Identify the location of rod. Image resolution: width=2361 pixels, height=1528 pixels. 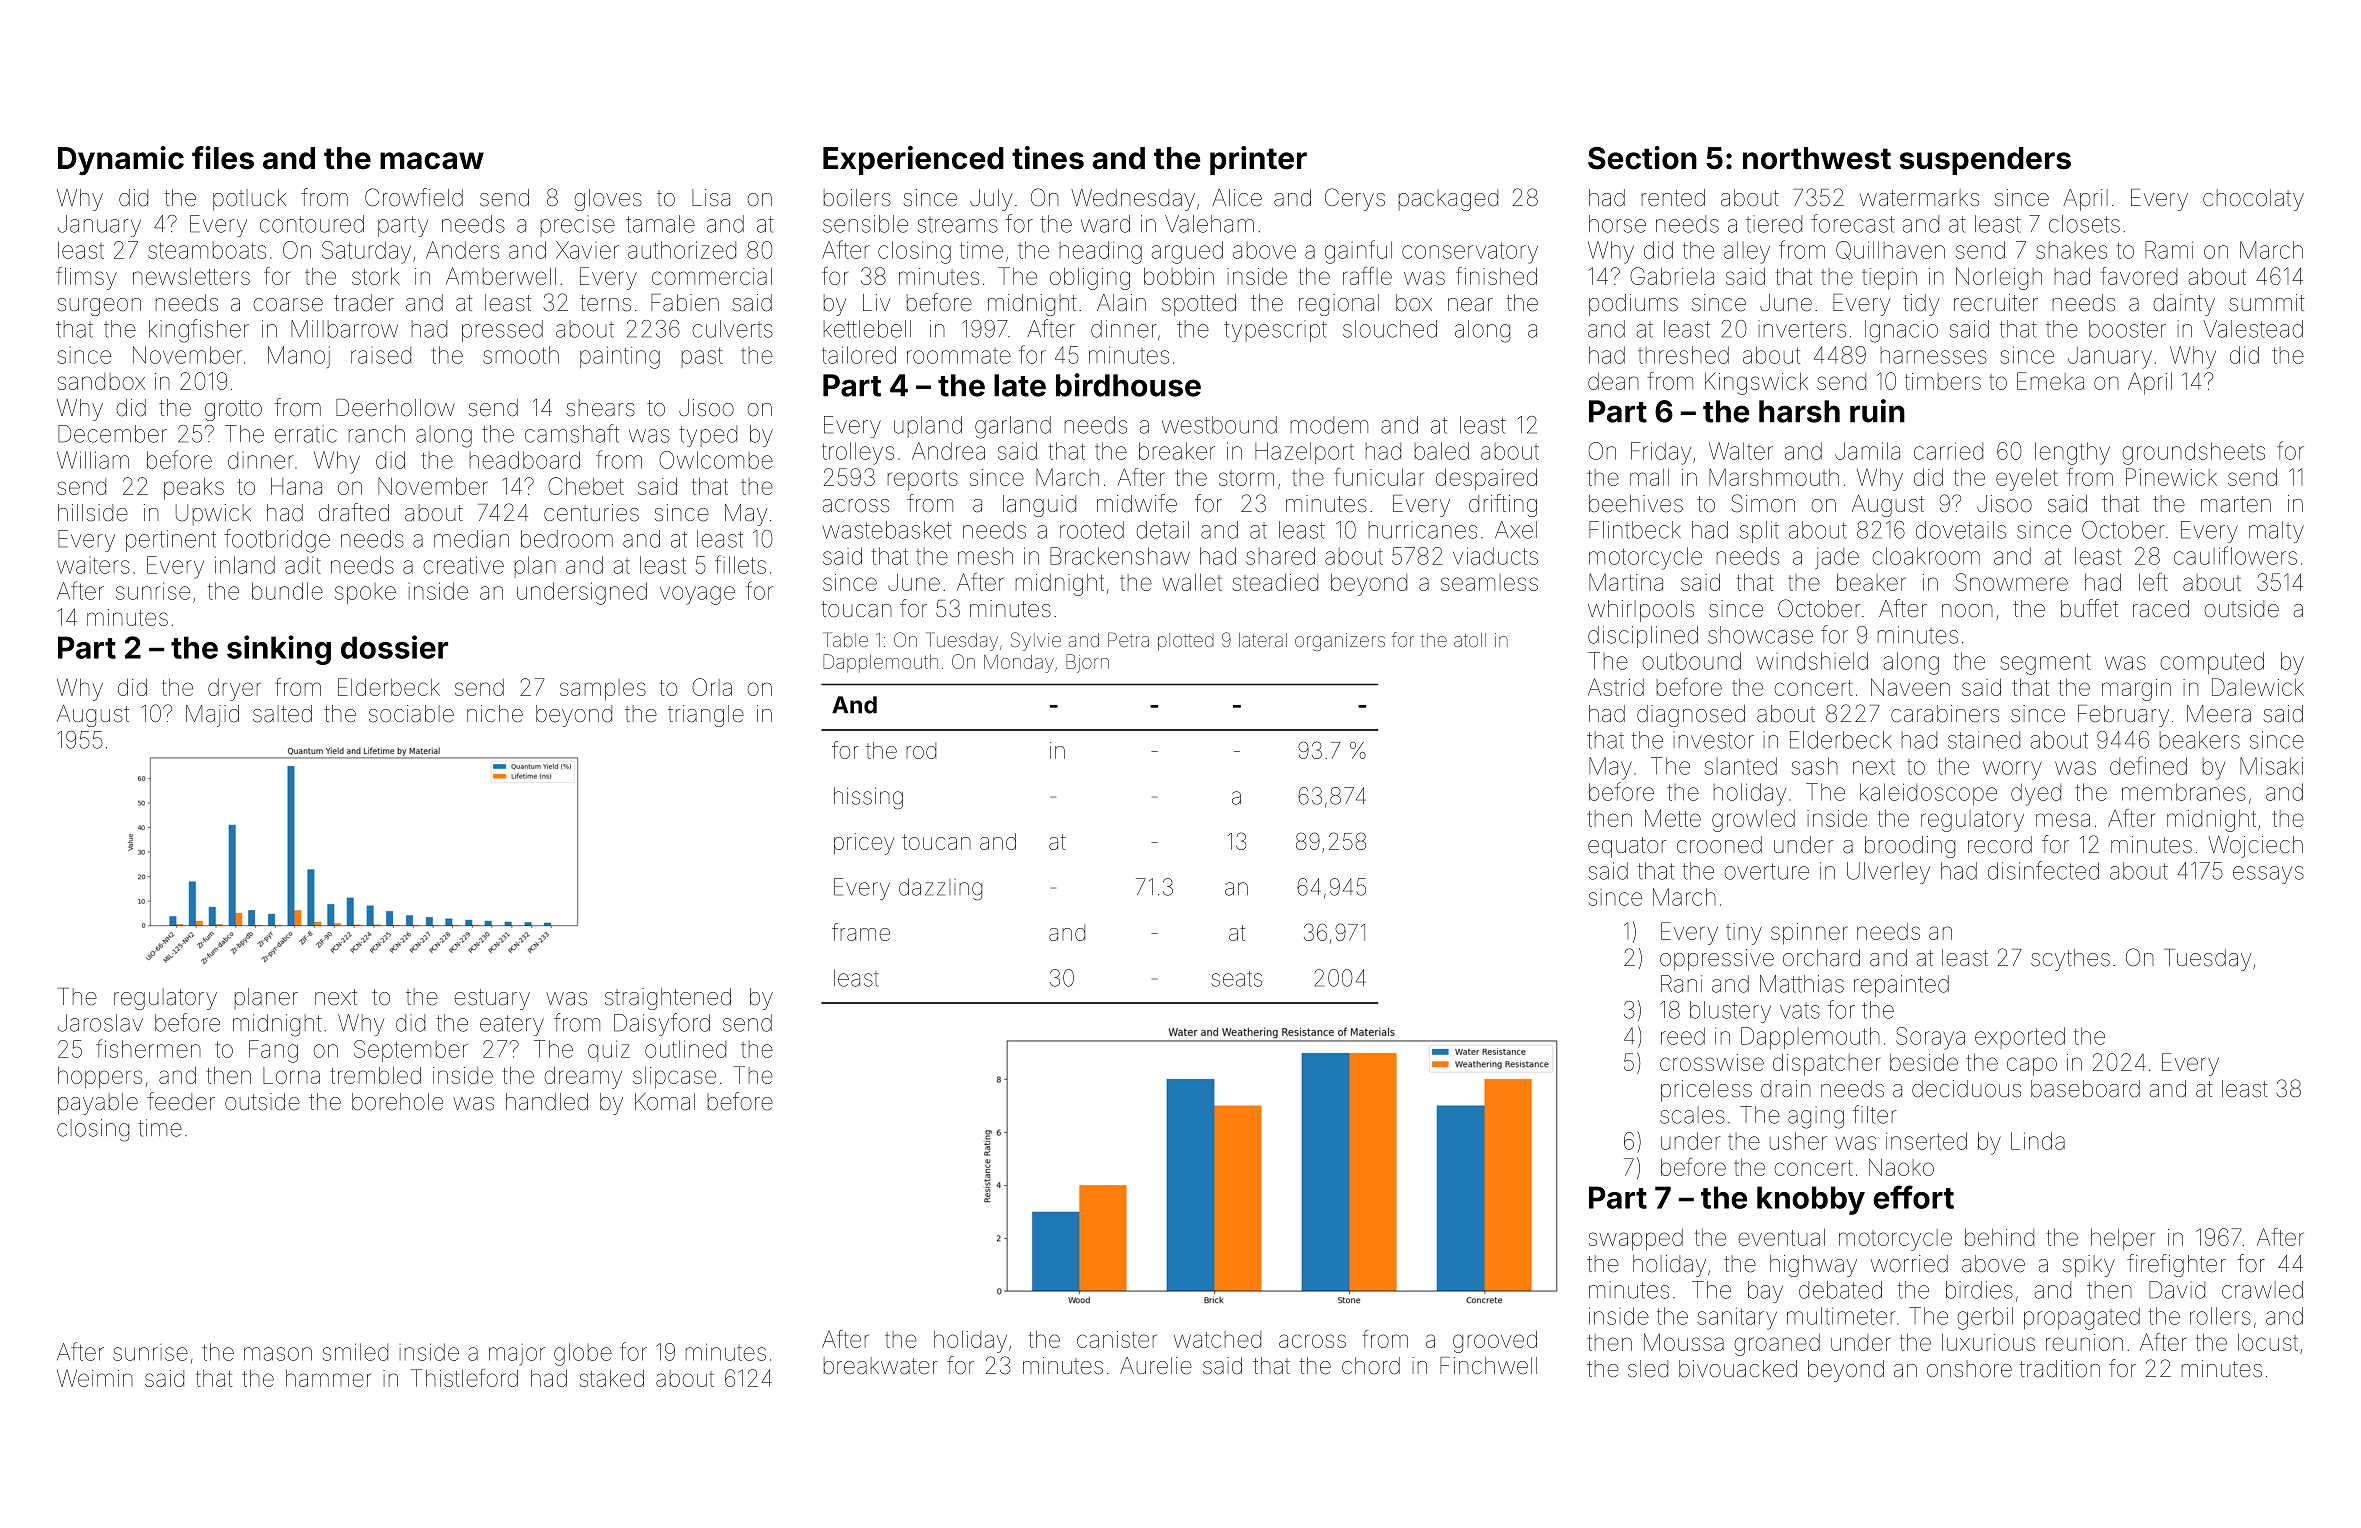
(921, 750).
